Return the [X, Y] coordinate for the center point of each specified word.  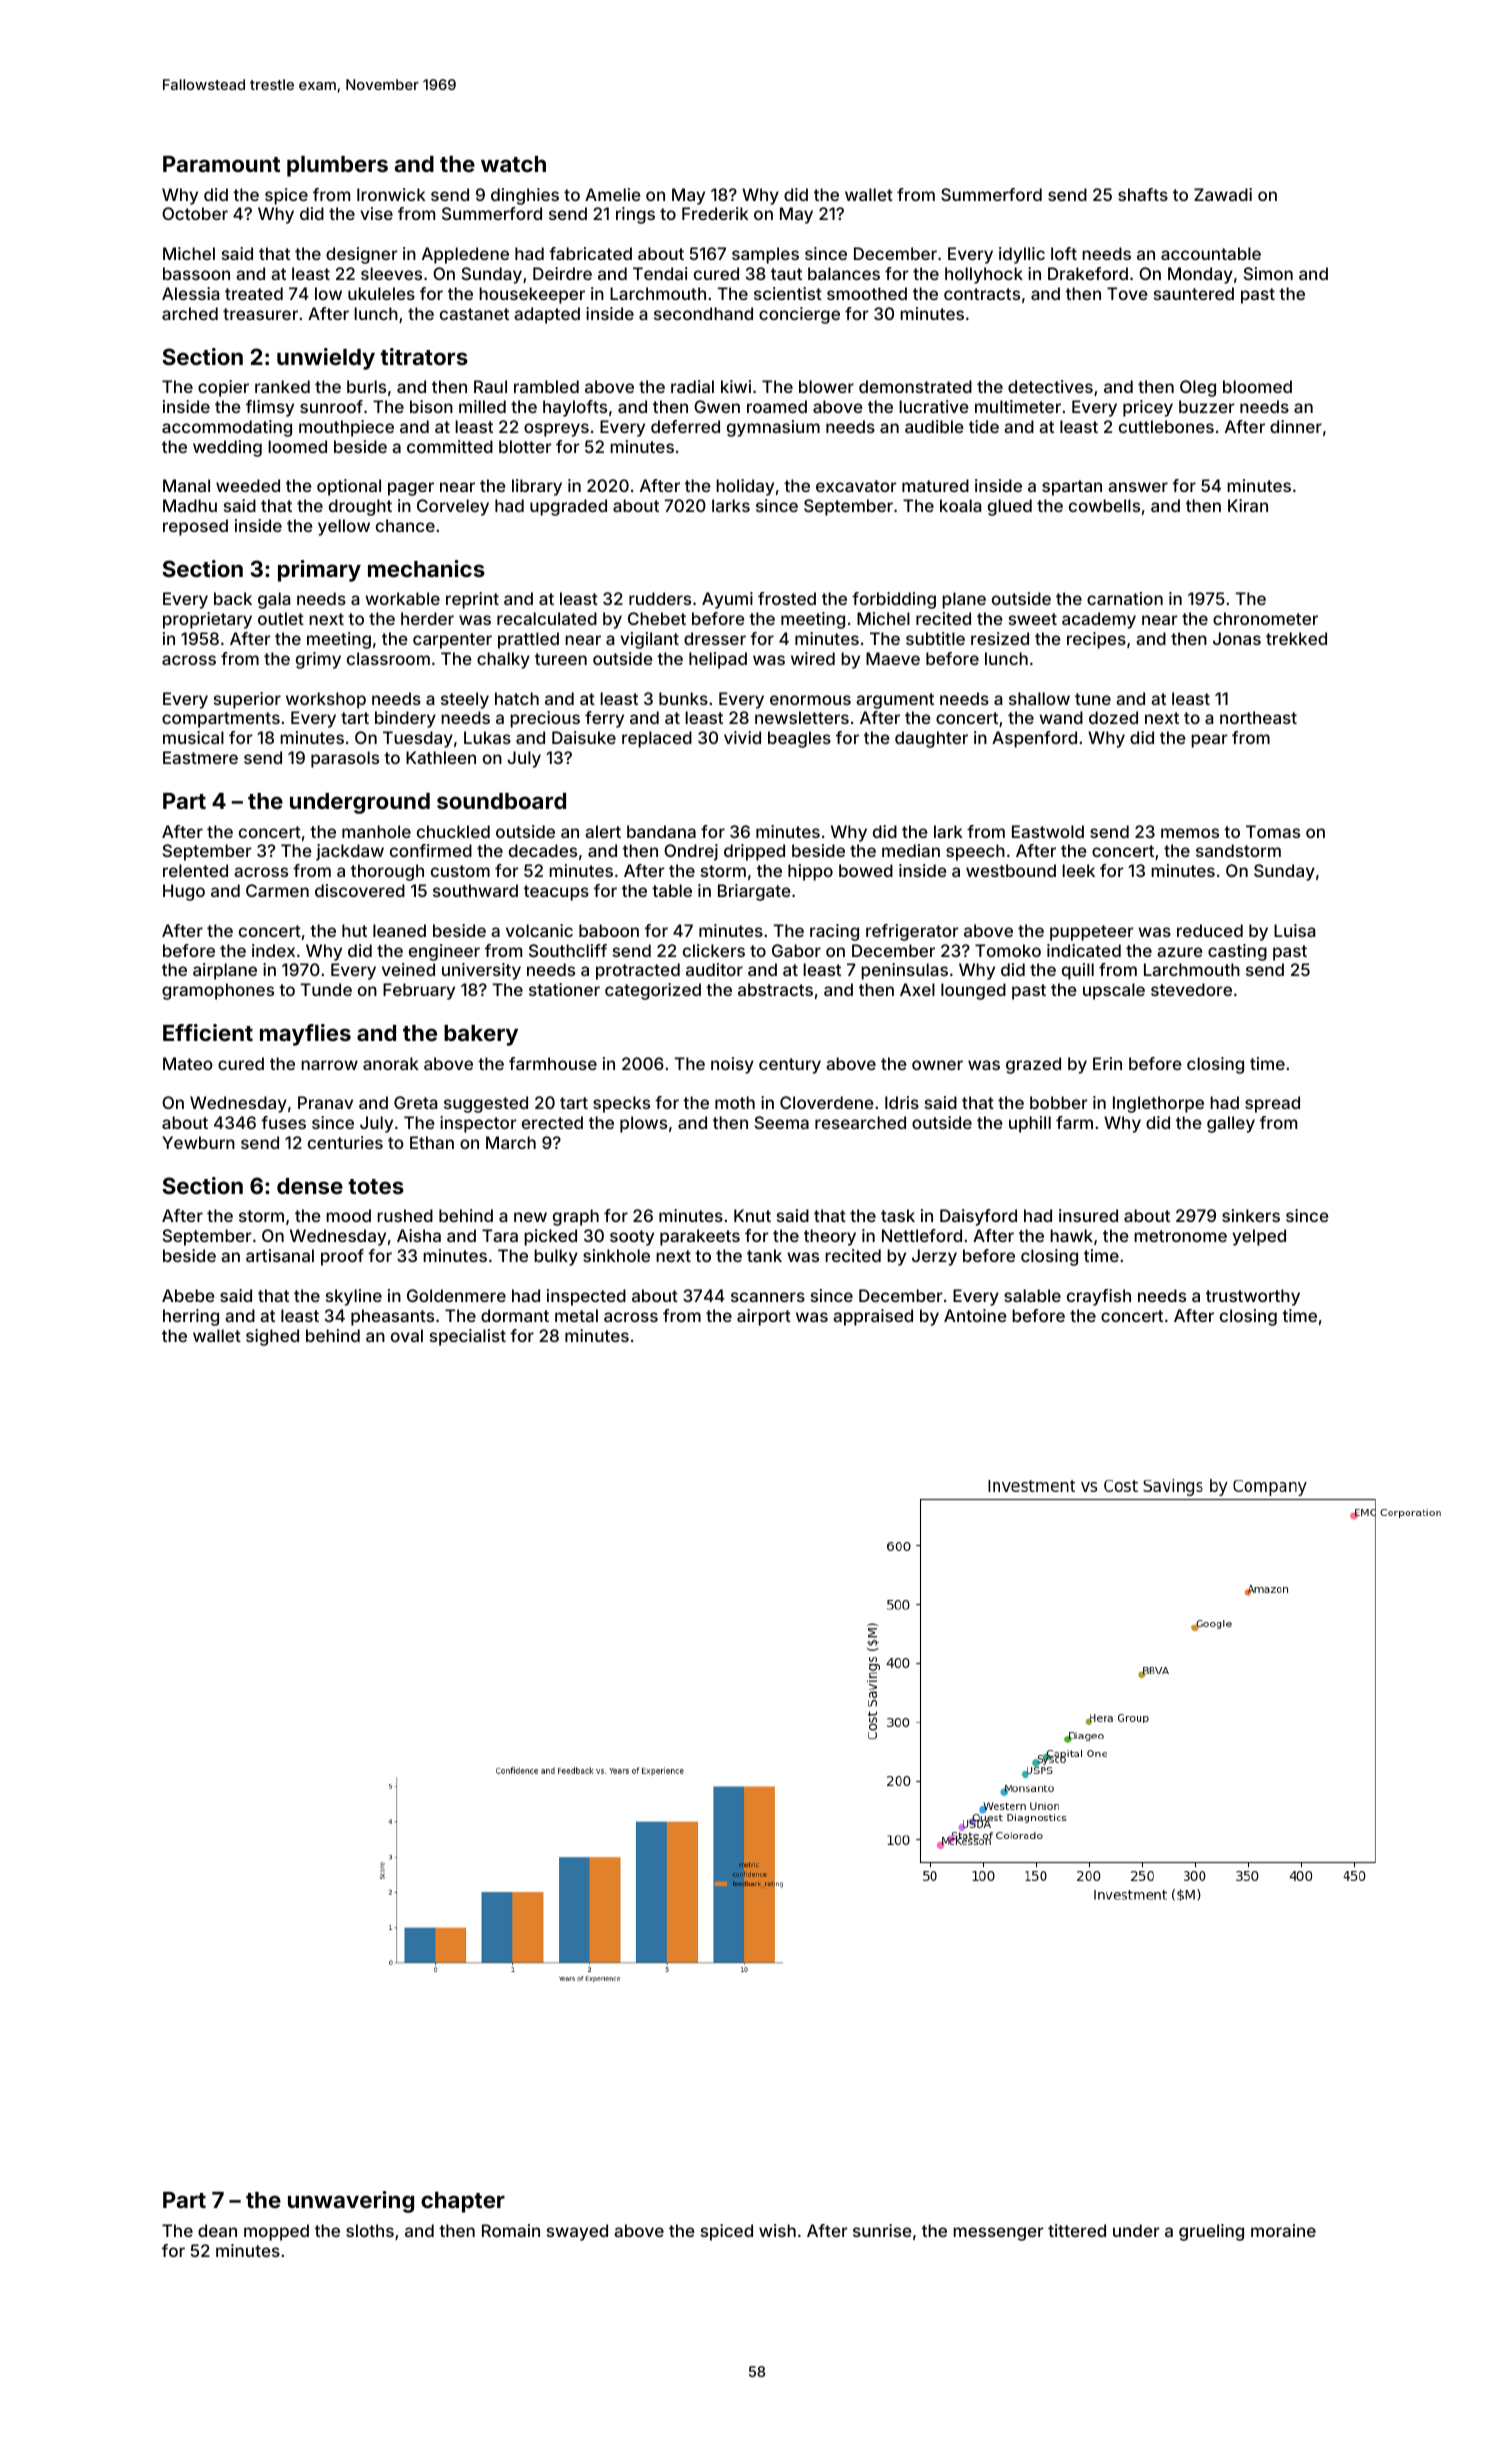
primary [319, 571]
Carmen [277, 890]
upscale [1114, 991]
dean [217, 2230]
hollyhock [984, 275]
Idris [902, 1102]
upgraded [568, 507]
